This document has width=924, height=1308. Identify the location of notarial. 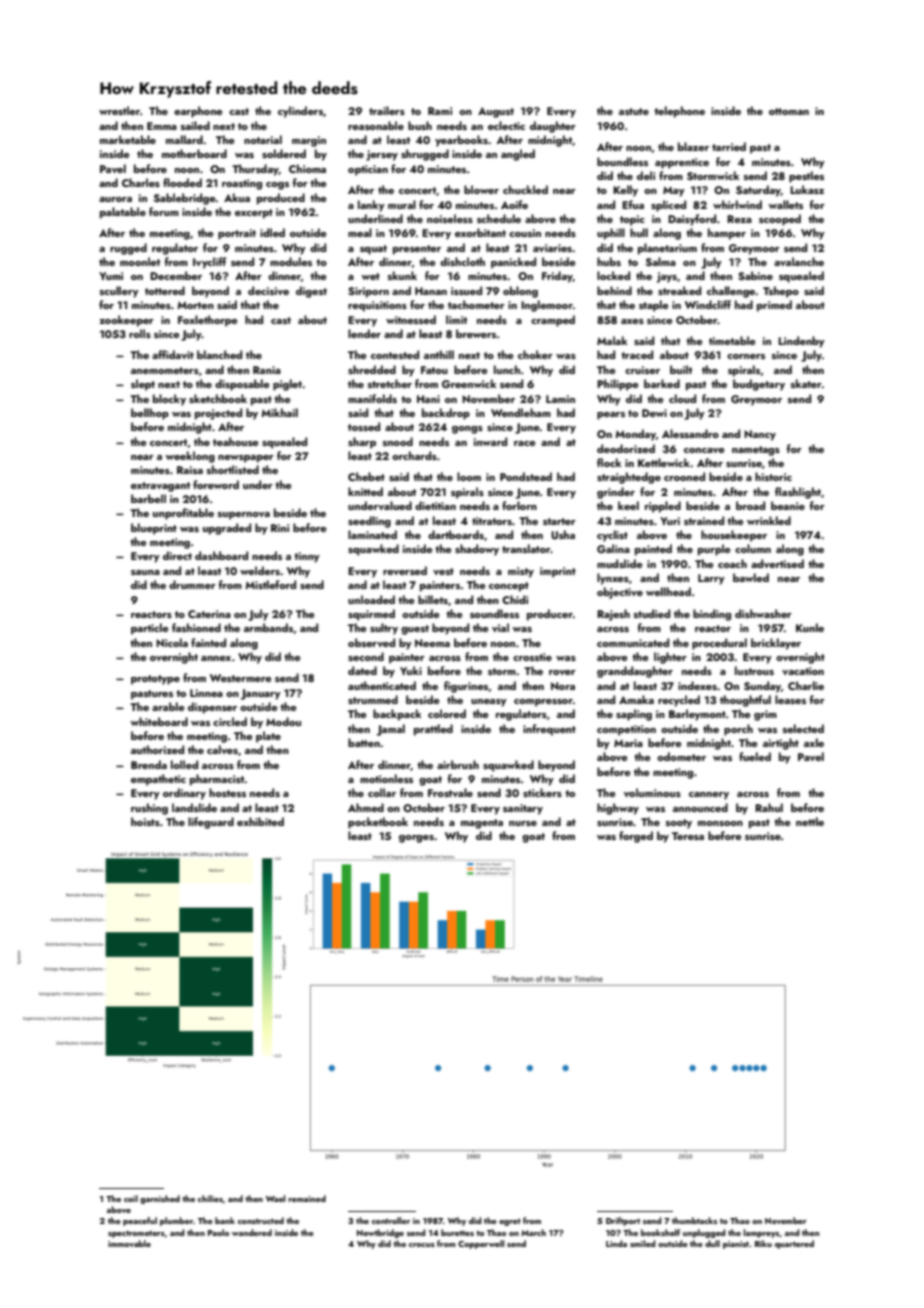
(263, 139).
